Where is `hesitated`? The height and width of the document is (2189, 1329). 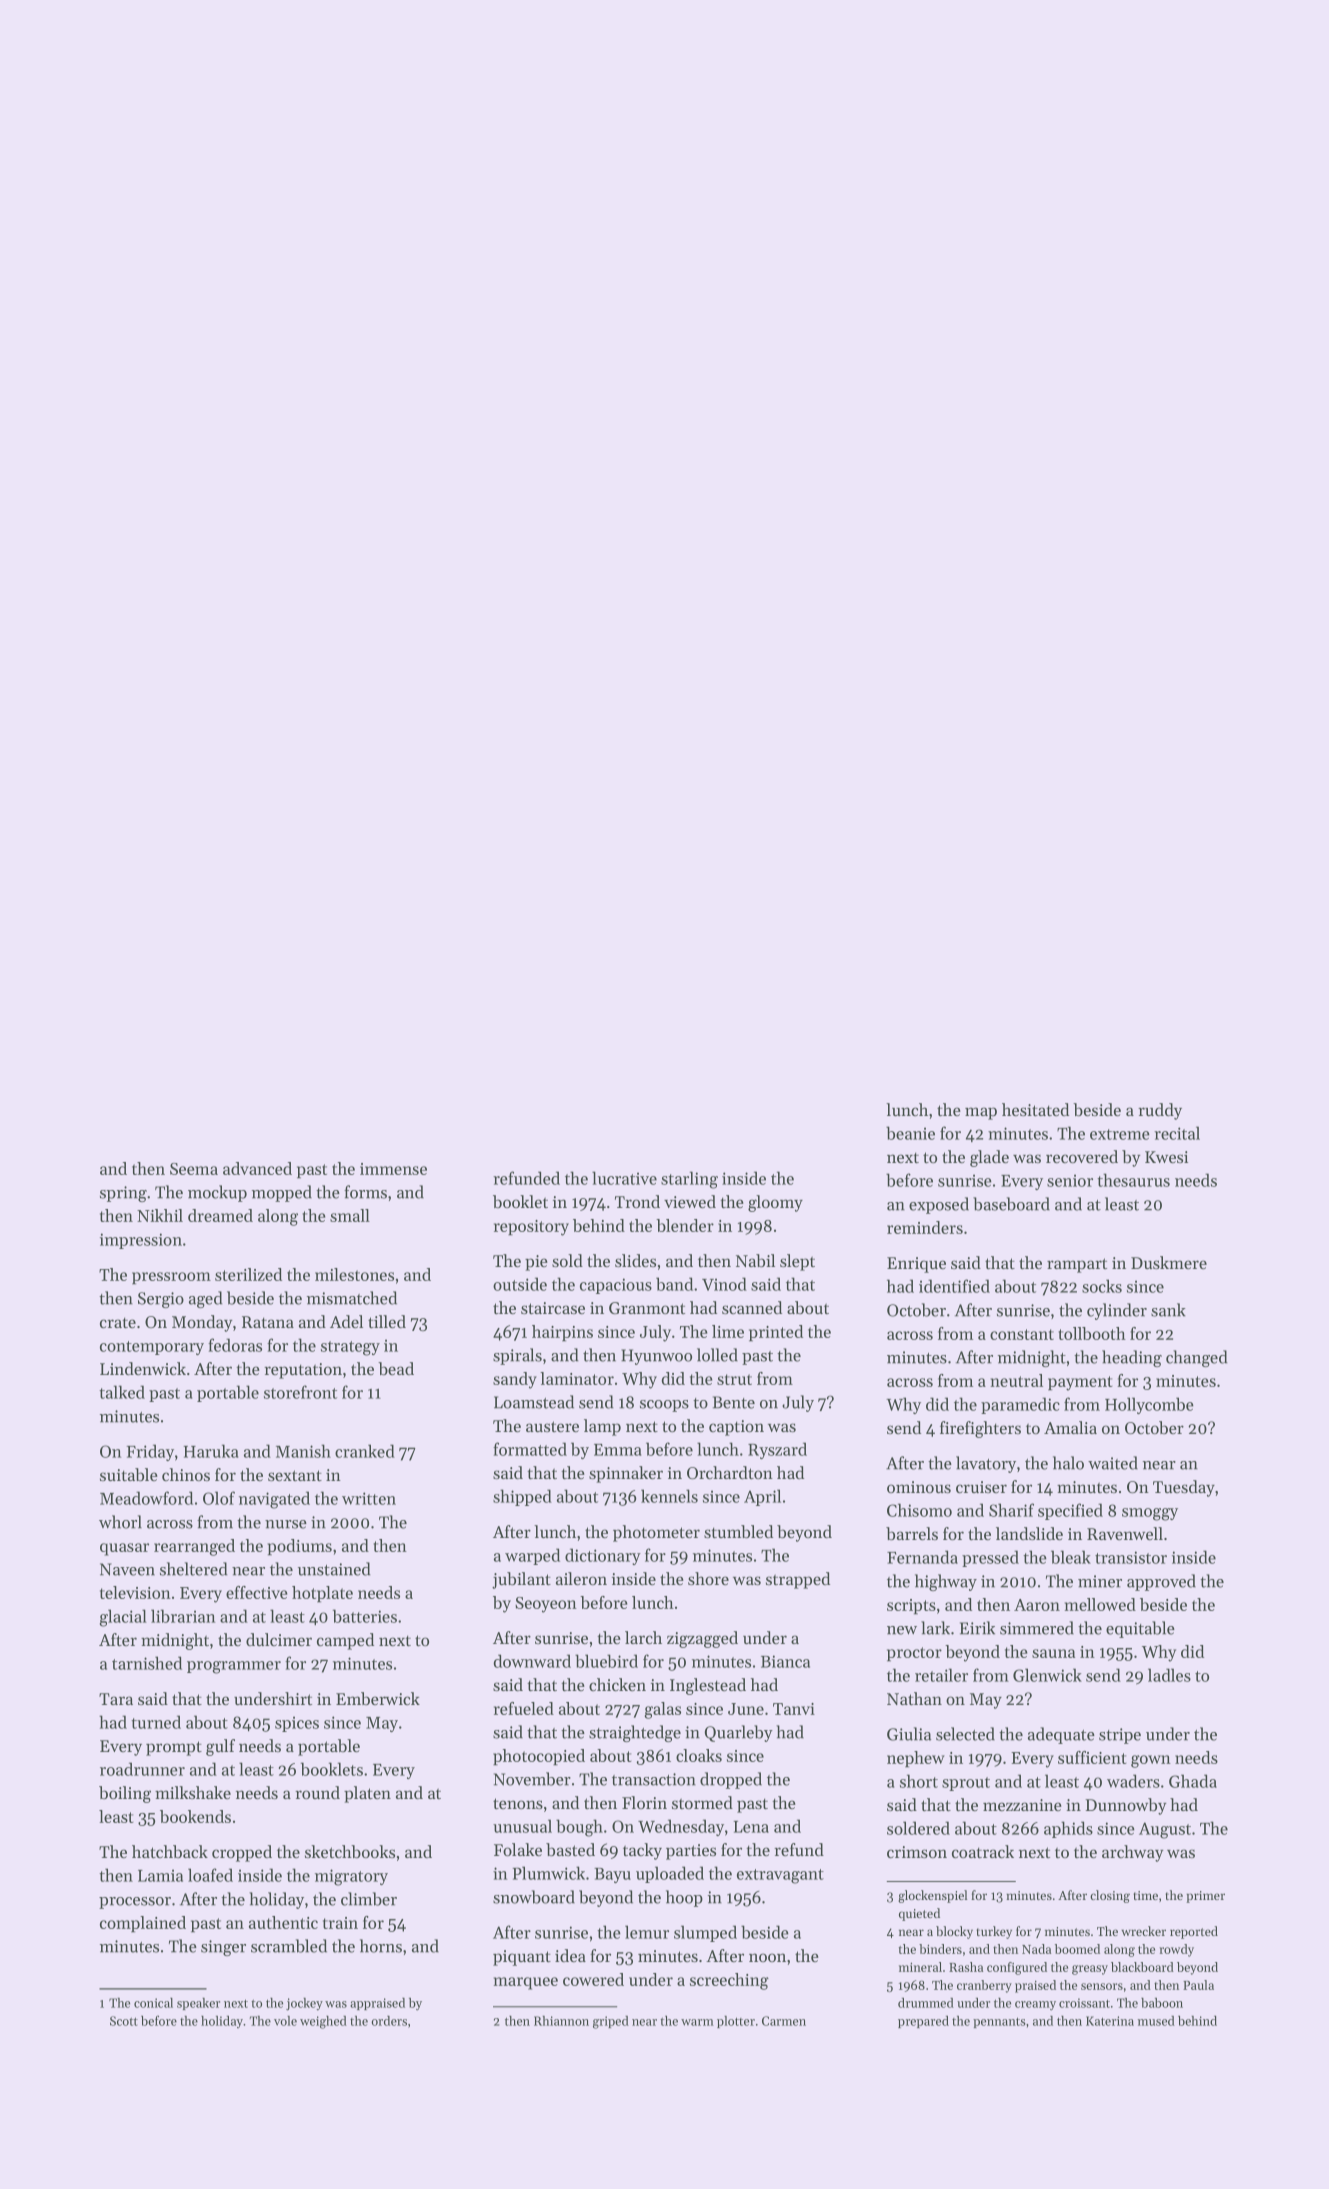 hesitated is located at coordinates (1035, 1109).
